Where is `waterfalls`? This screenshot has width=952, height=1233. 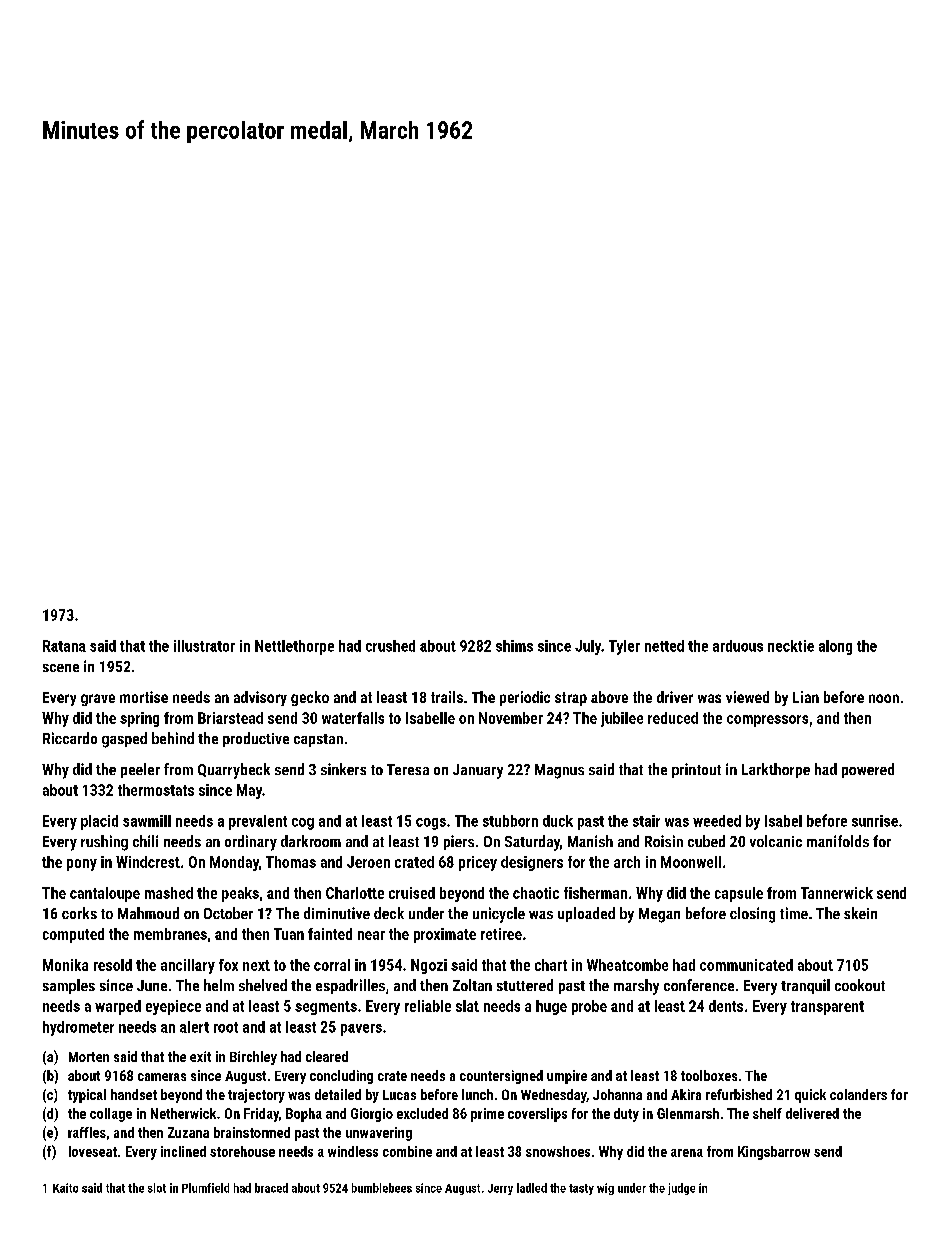 waterfalls is located at coordinates (353, 718).
